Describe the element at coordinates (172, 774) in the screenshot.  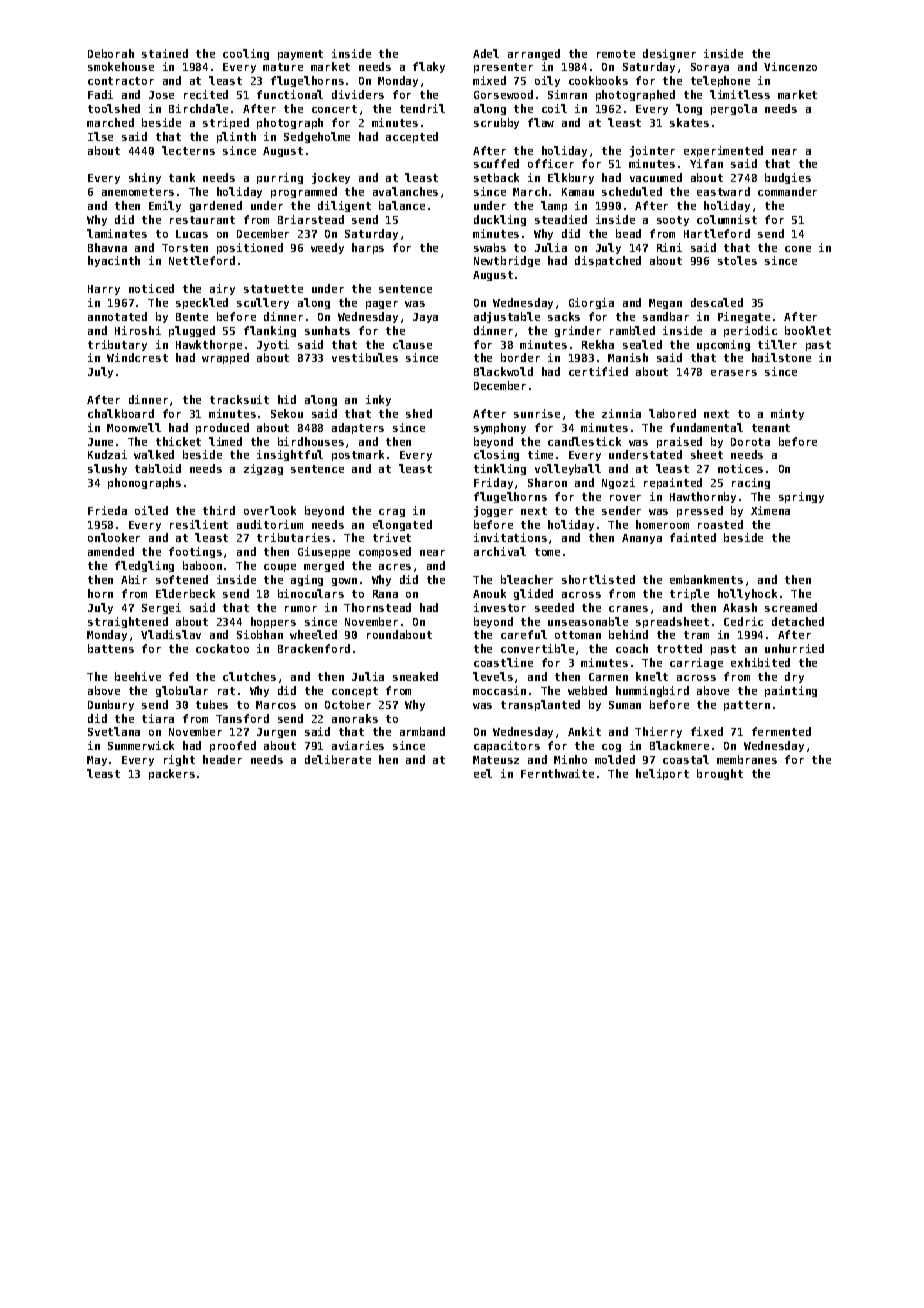
I see `packers` at that location.
